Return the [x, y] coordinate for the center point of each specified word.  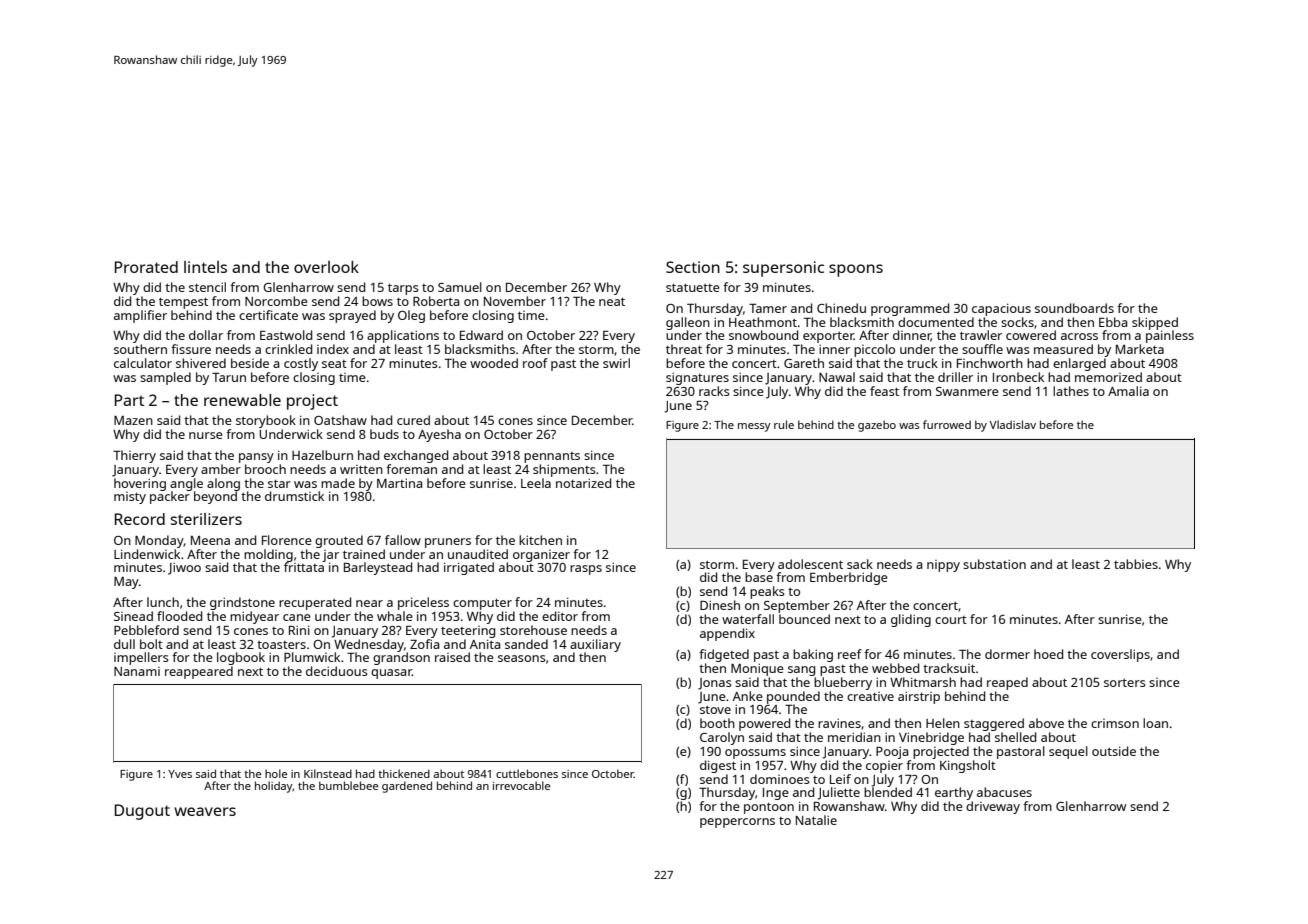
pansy [256, 458]
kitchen [540, 540]
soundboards [1074, 308]
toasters [281, 645]
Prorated [146, 267]
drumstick [294, 496]
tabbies [1136, 564]
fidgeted [724, 655]
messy [754, 427]
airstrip [919, 697]
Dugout [142, 812]
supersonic [783, 269]
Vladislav [1013, 424]
